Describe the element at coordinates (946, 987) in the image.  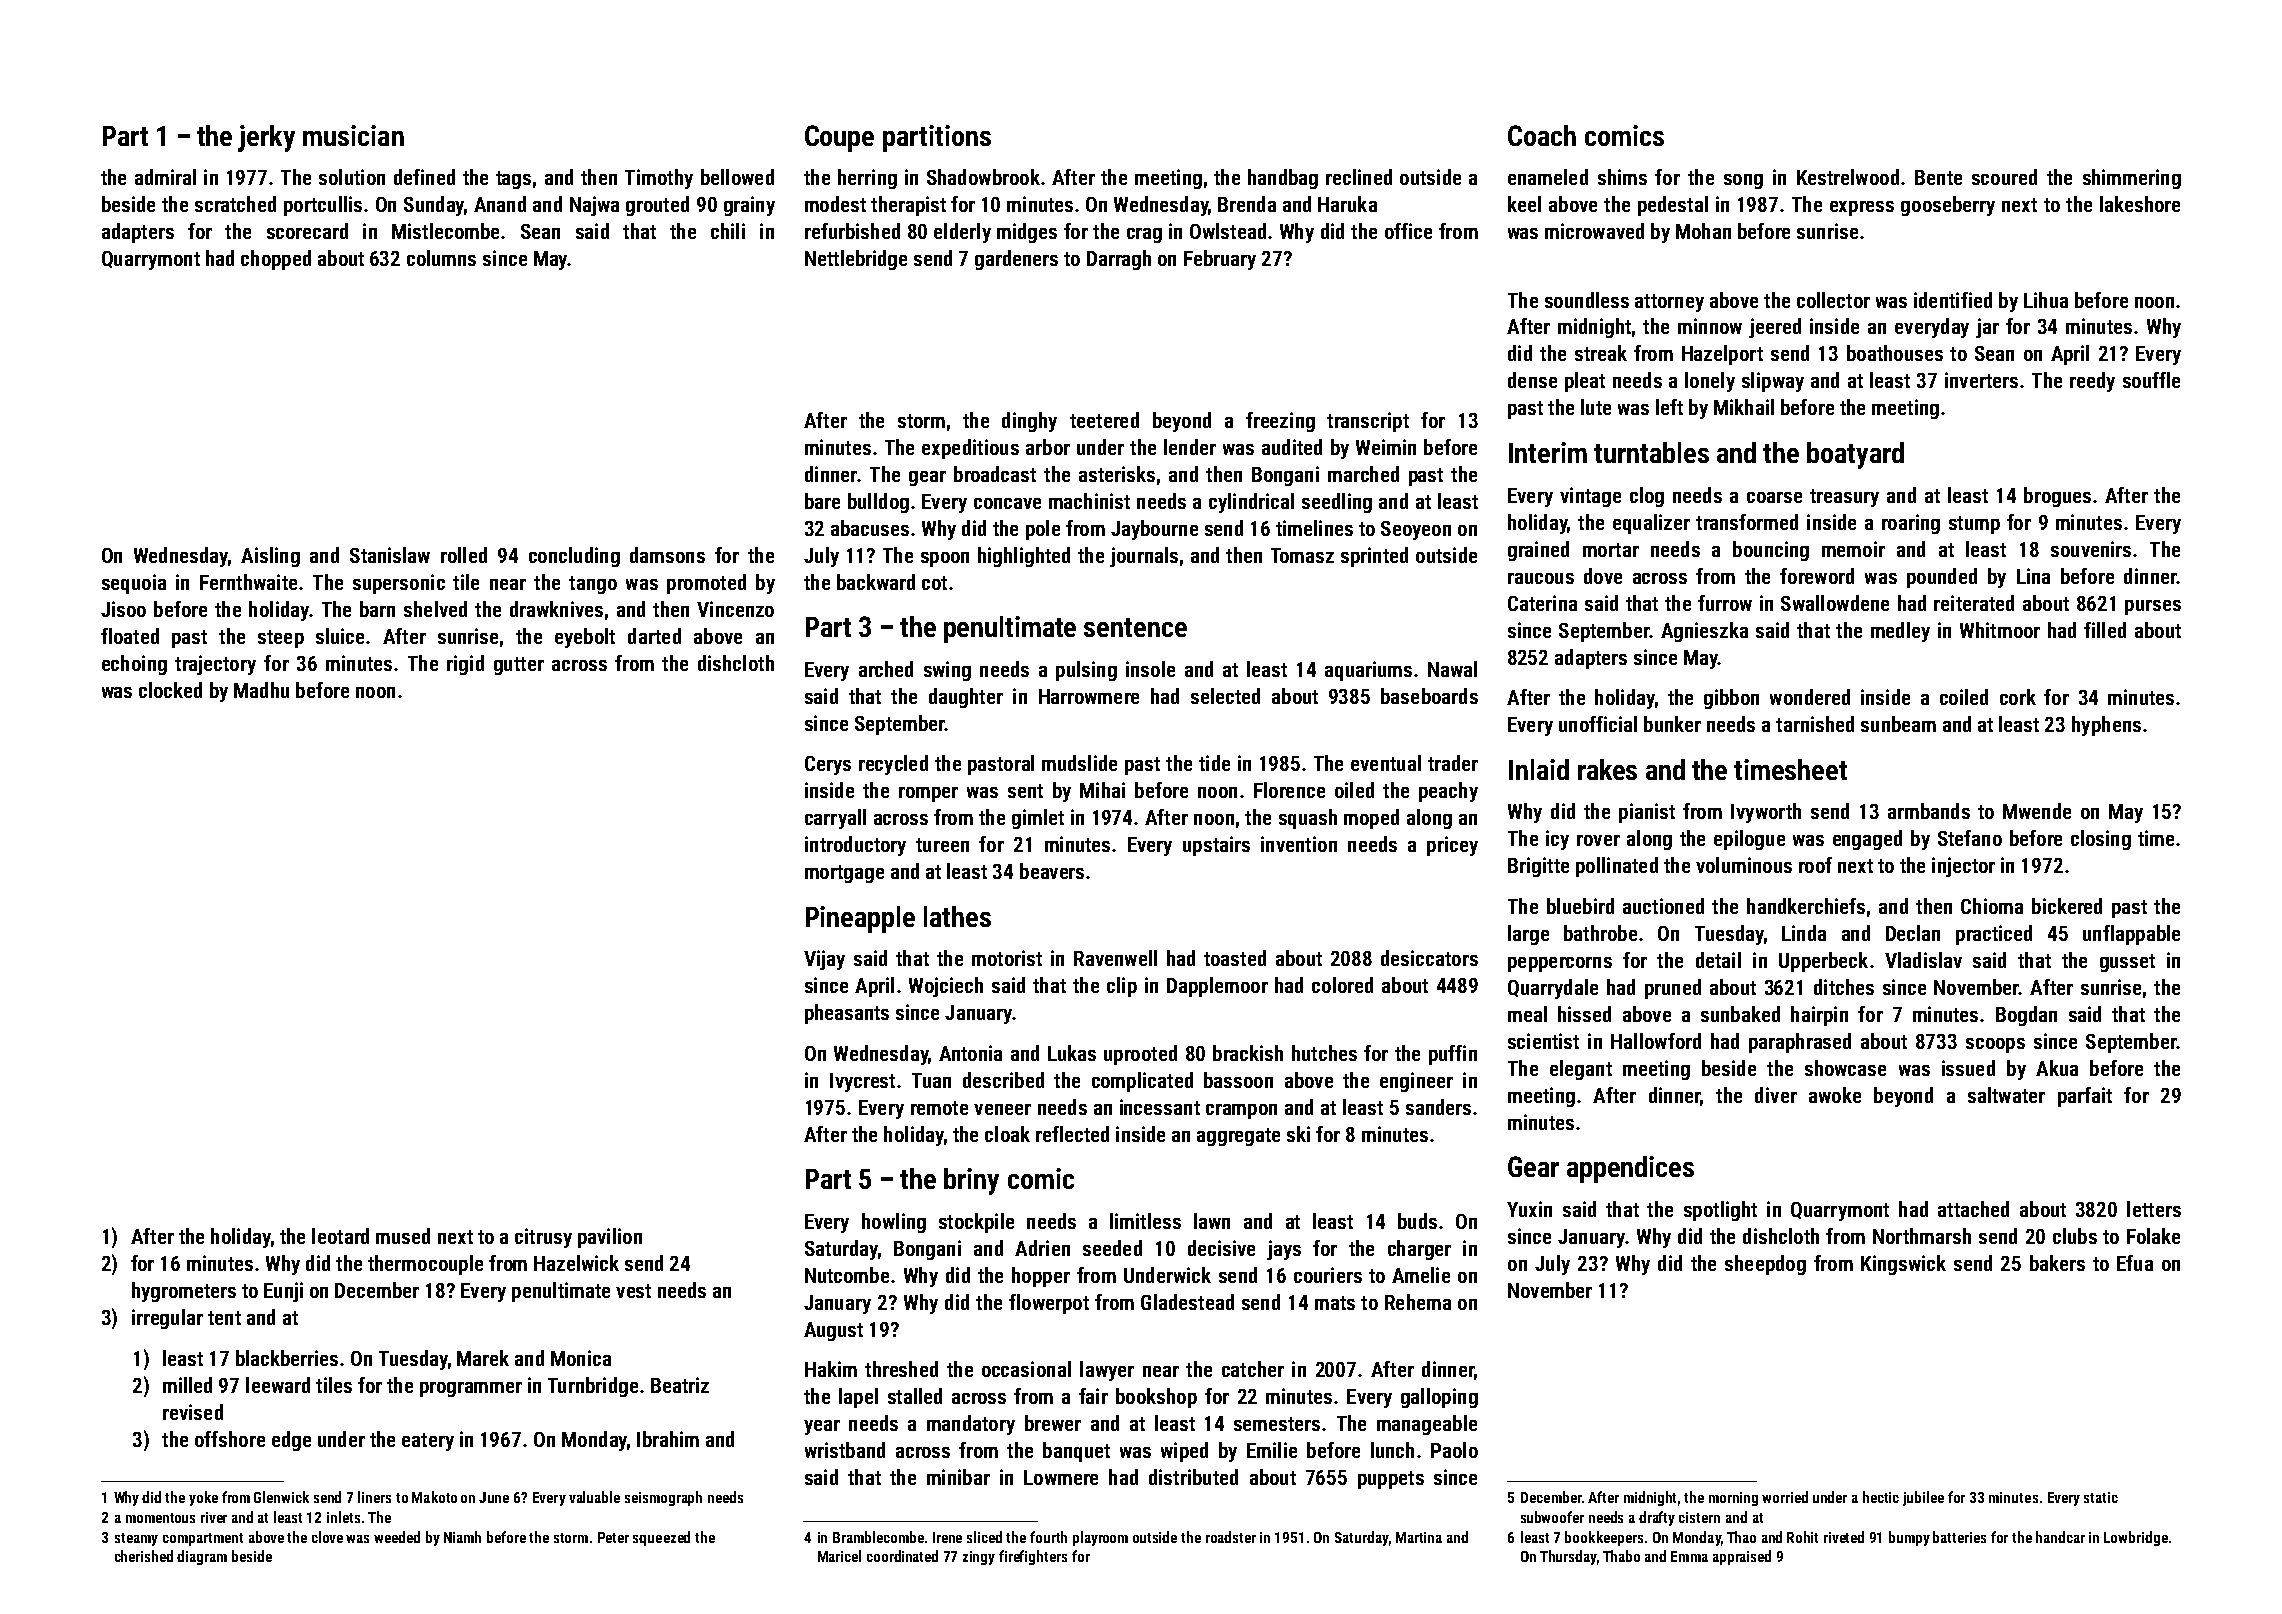
I see `Wojciech` at that location.
